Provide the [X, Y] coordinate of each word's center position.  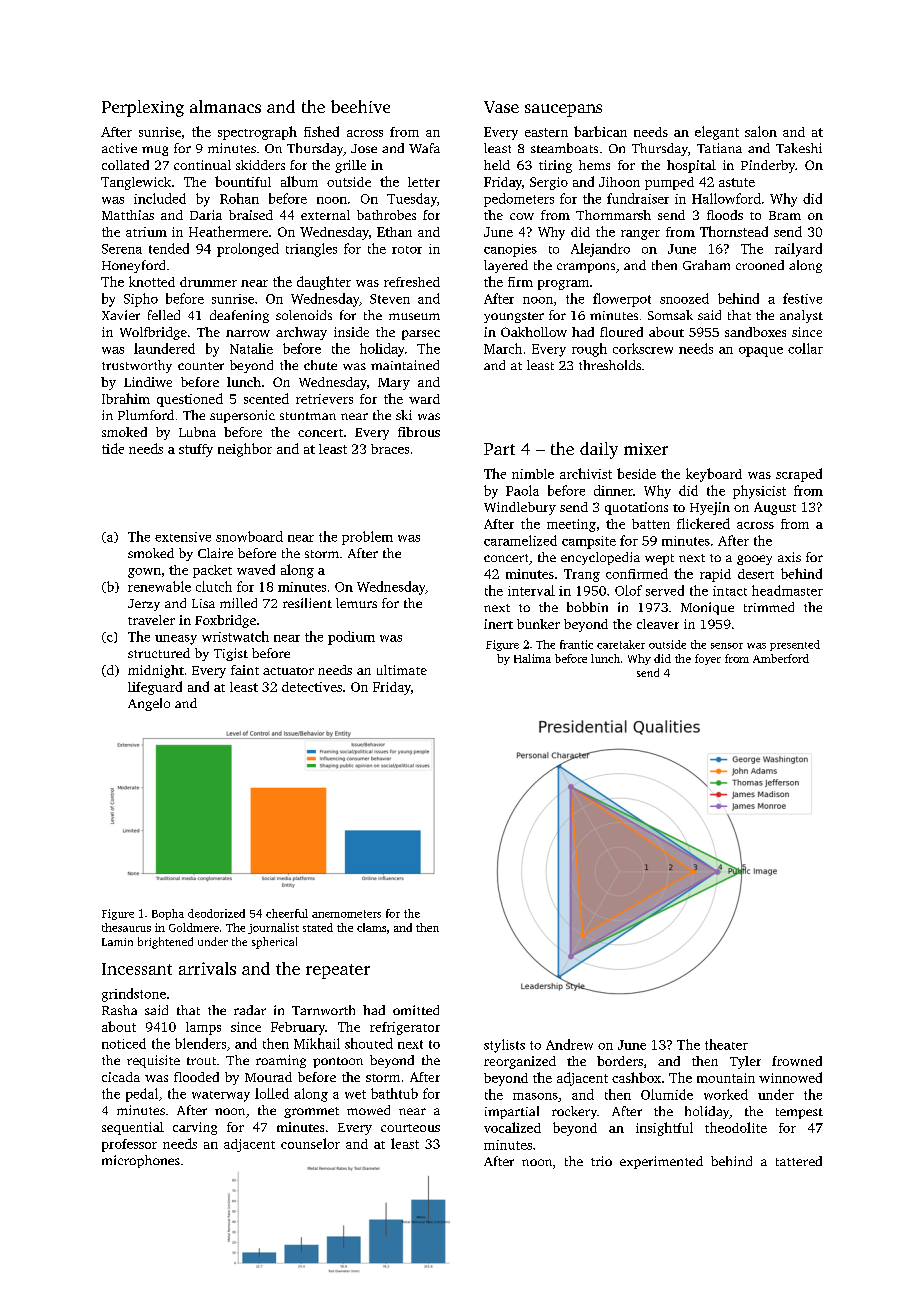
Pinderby [768, 166]
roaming [281, 1061]
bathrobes [386, 215]
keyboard [714, 475]
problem [367, 538]
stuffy [196, 450]
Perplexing [143, 108]
